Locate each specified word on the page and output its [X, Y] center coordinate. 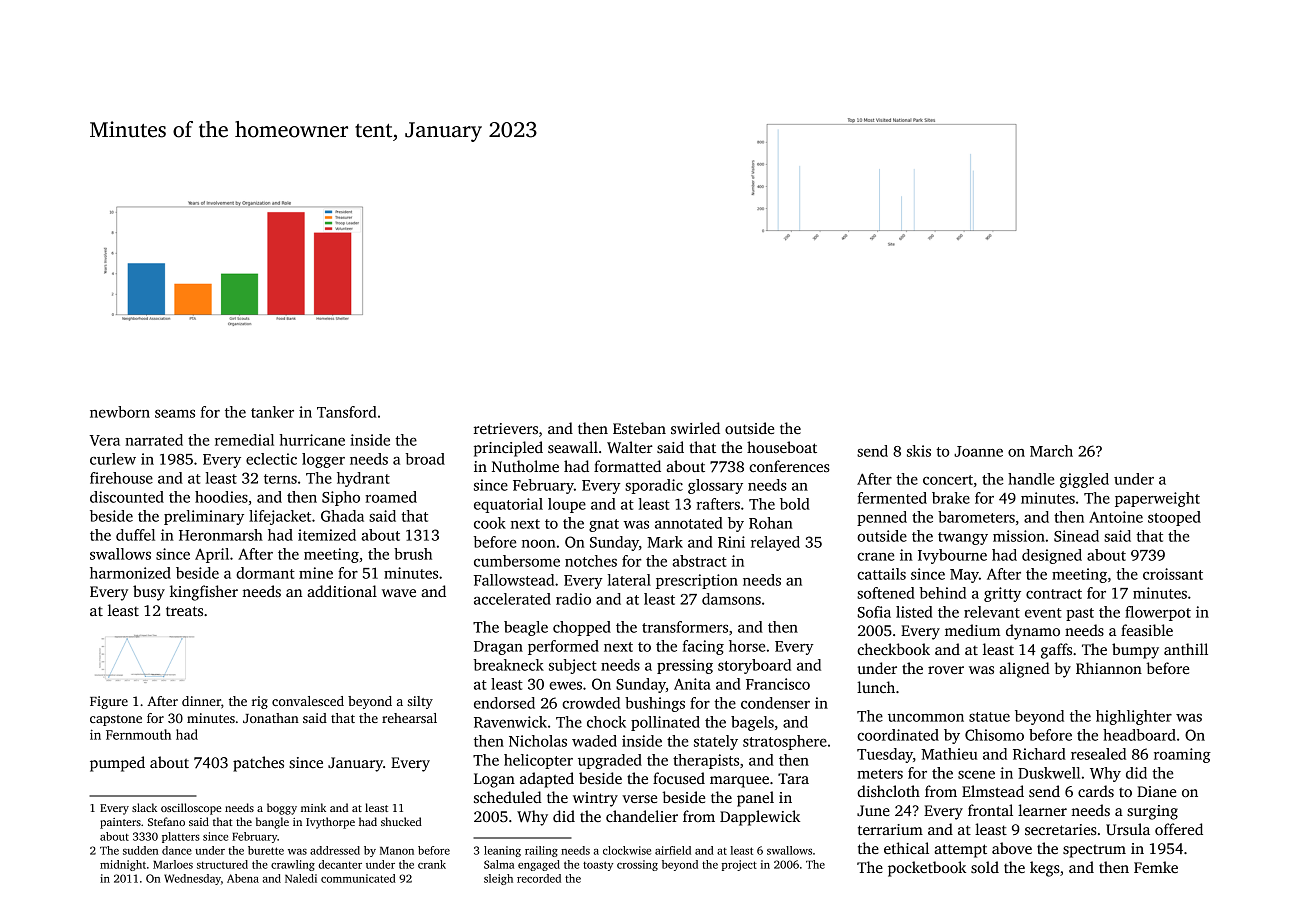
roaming [1182, 755]
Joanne [978, 451]
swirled [695, 428]
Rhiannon [1109, 668]
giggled [1084, 480]
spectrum [1094, 851]
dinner [201, 701]
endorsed [504, 703]
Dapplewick [760, 818]
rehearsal [409, 718]
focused [679, 778]
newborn [120, 412]
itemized [327, 535]
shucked [401, 821]
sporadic [654, 486]
